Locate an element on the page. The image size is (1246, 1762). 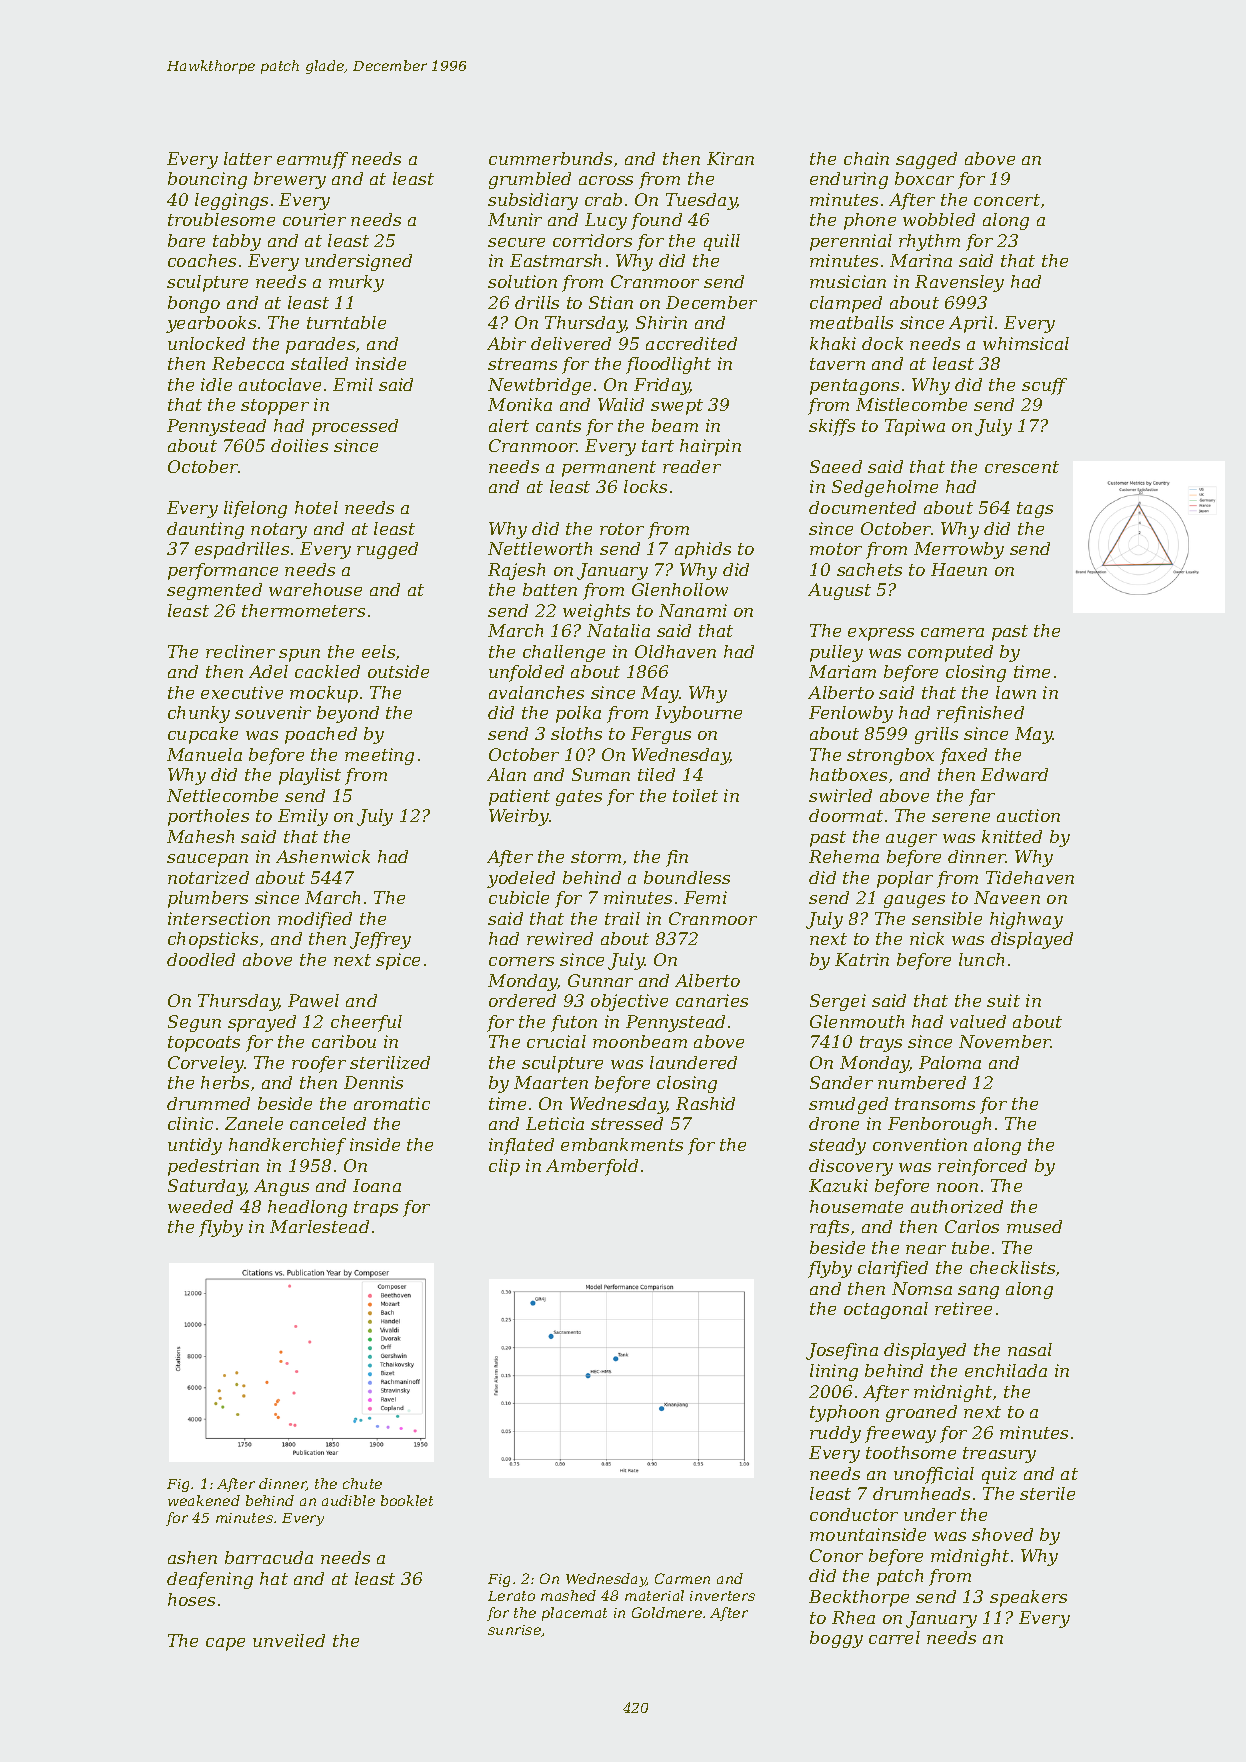
sagged is located at coordinates (926, 160).
